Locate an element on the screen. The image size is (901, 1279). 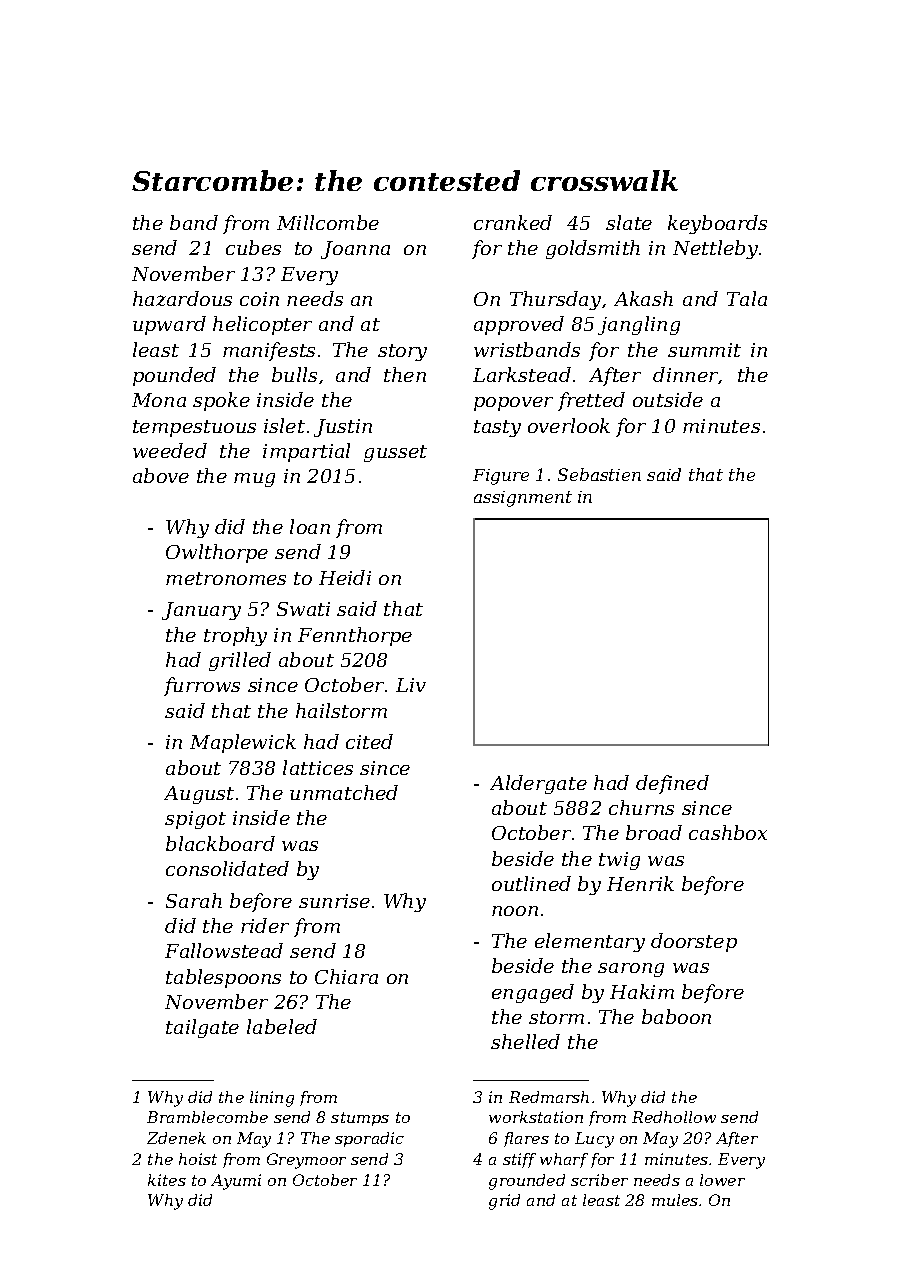
Heidi is located at coordinates (345, 577).
